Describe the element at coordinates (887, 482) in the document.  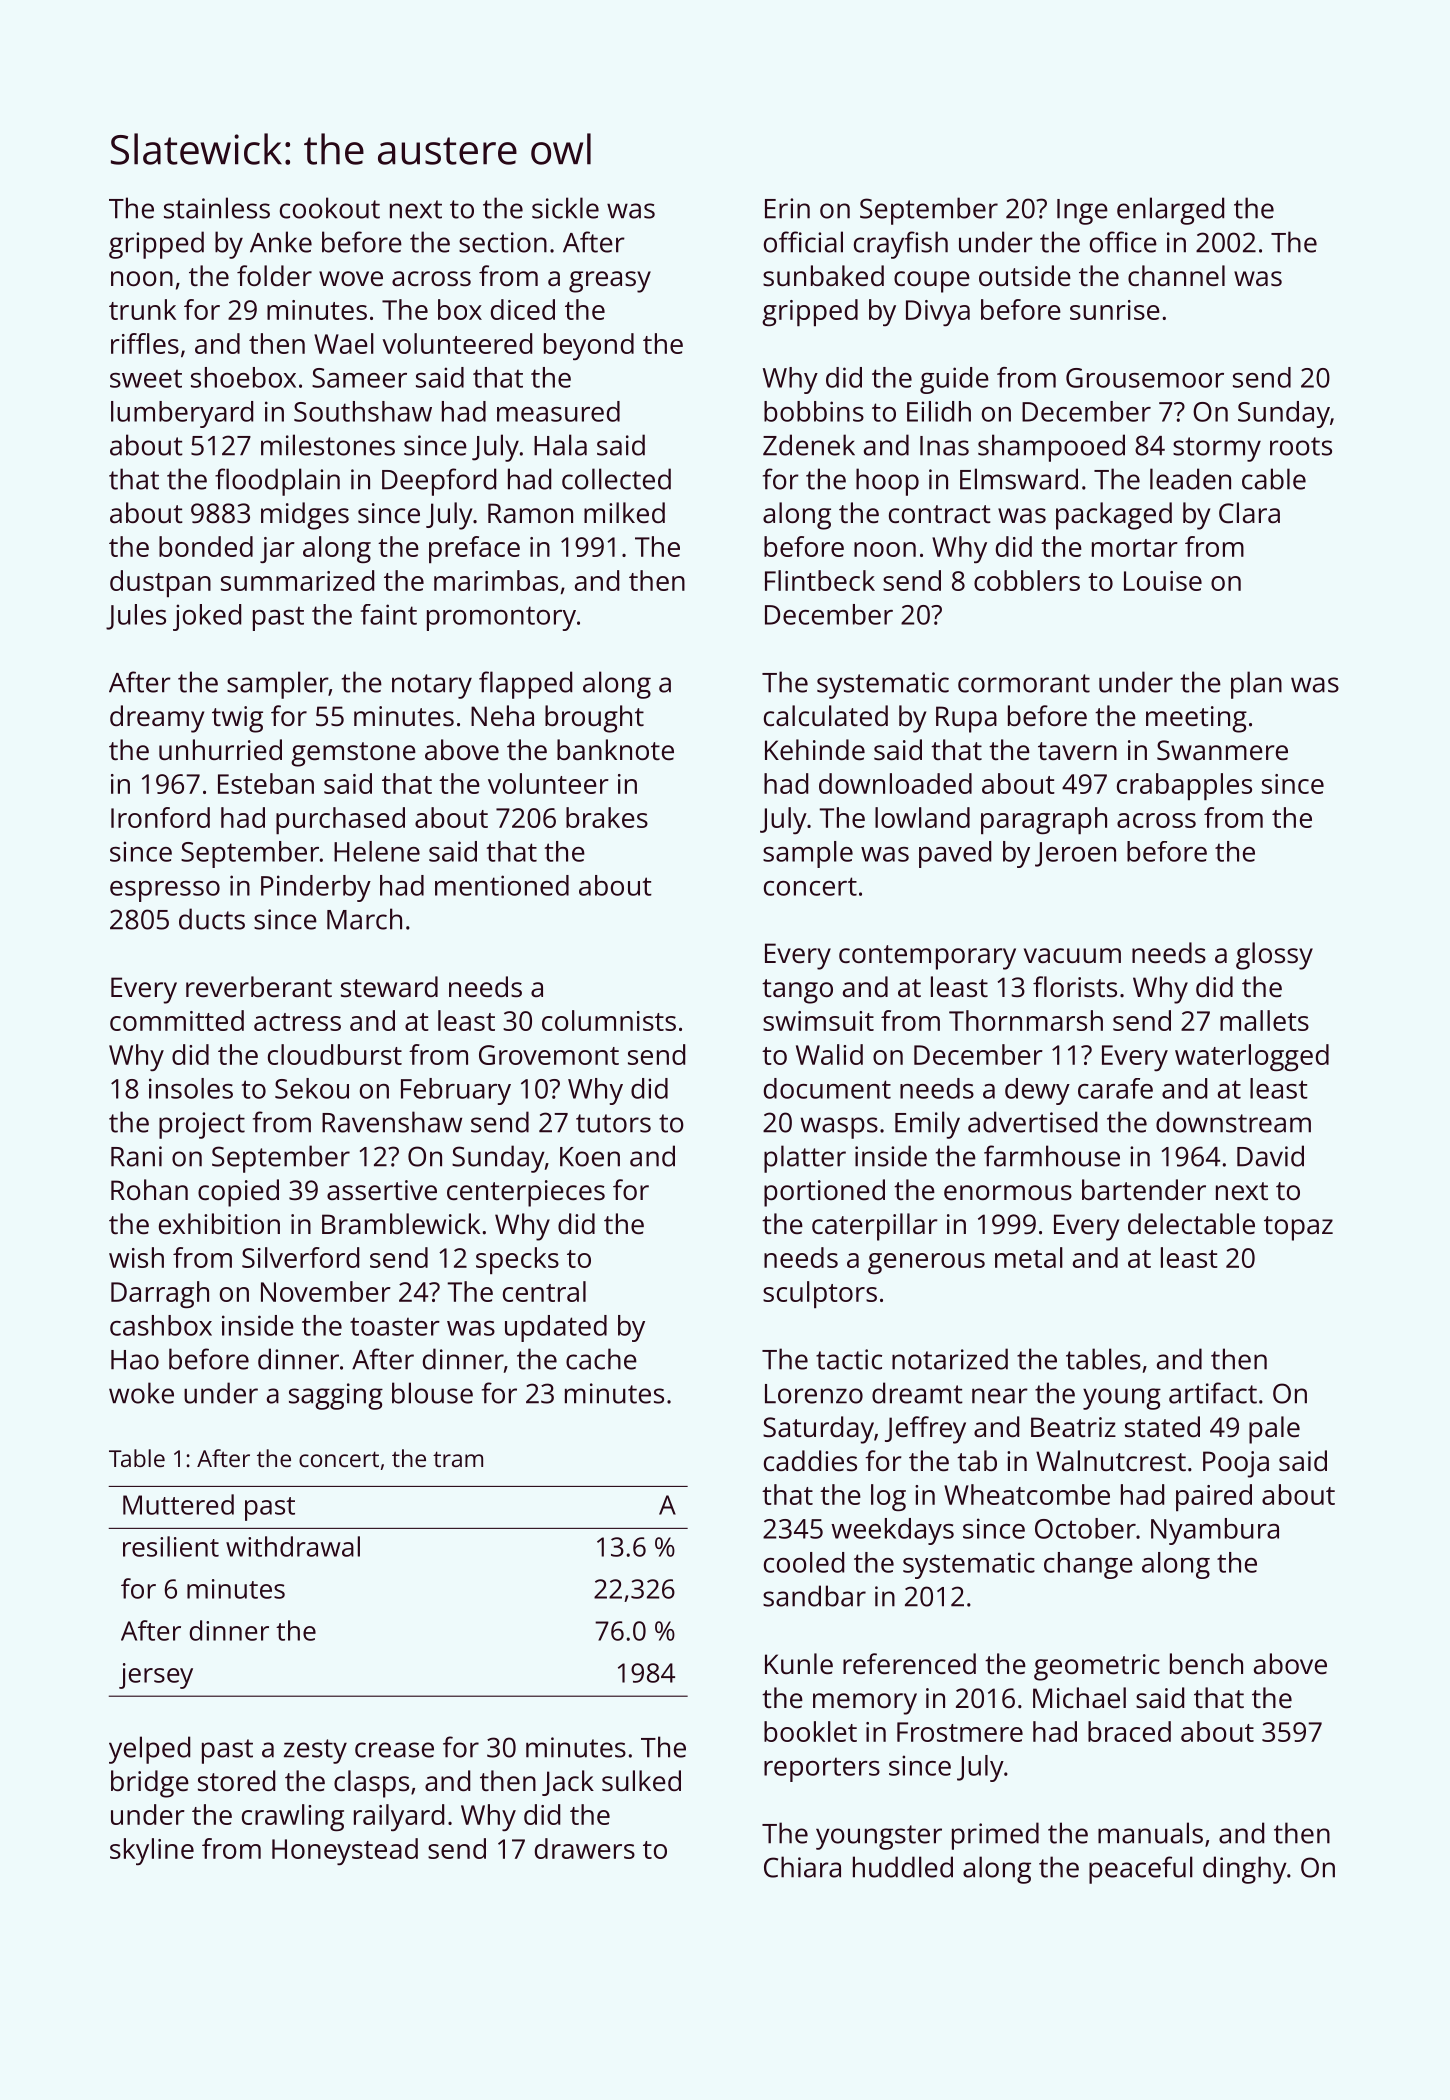
I see `hoop` at that location.
